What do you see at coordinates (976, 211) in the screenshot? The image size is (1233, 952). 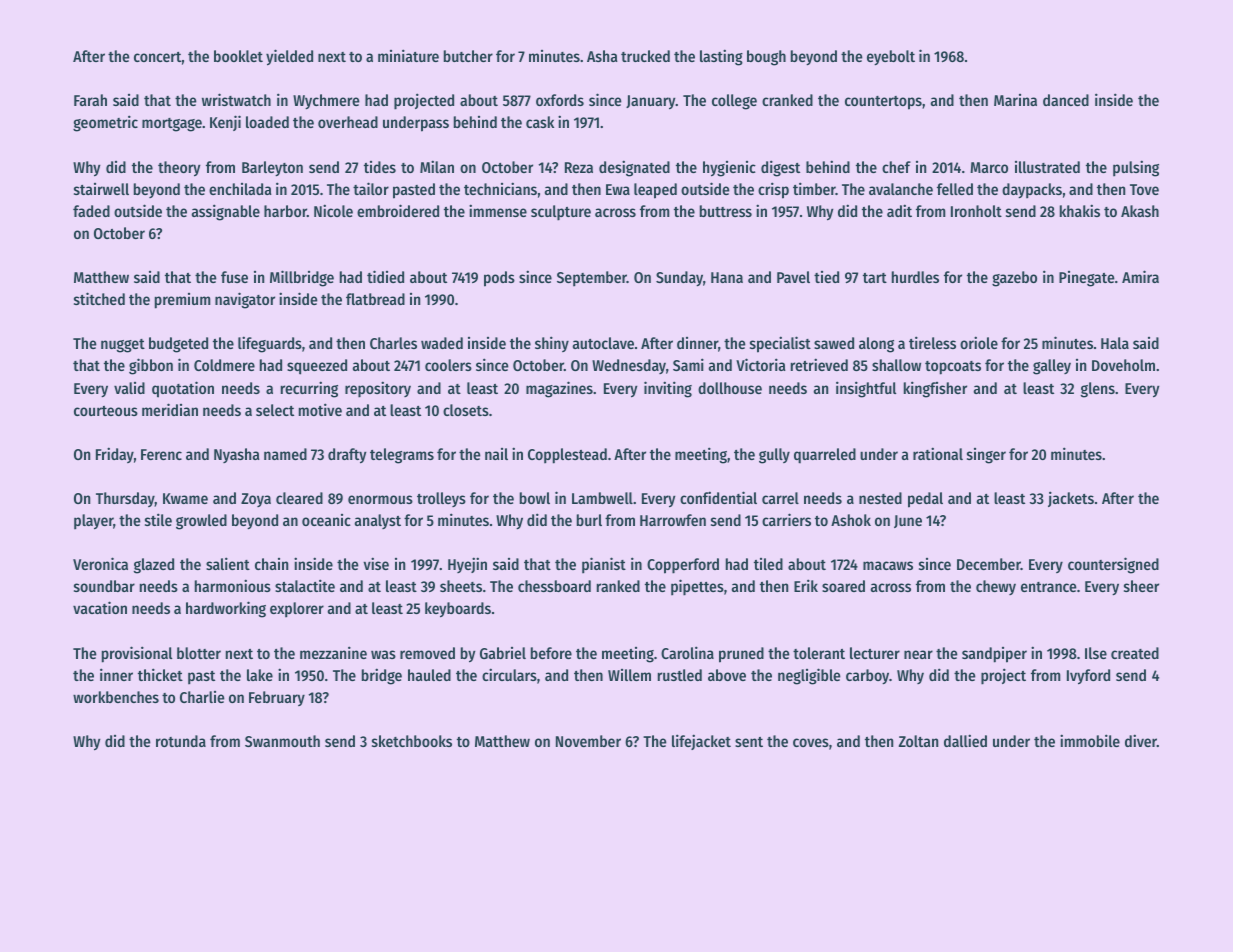 I see `Ironholt` at bounding box center [976, 211].
